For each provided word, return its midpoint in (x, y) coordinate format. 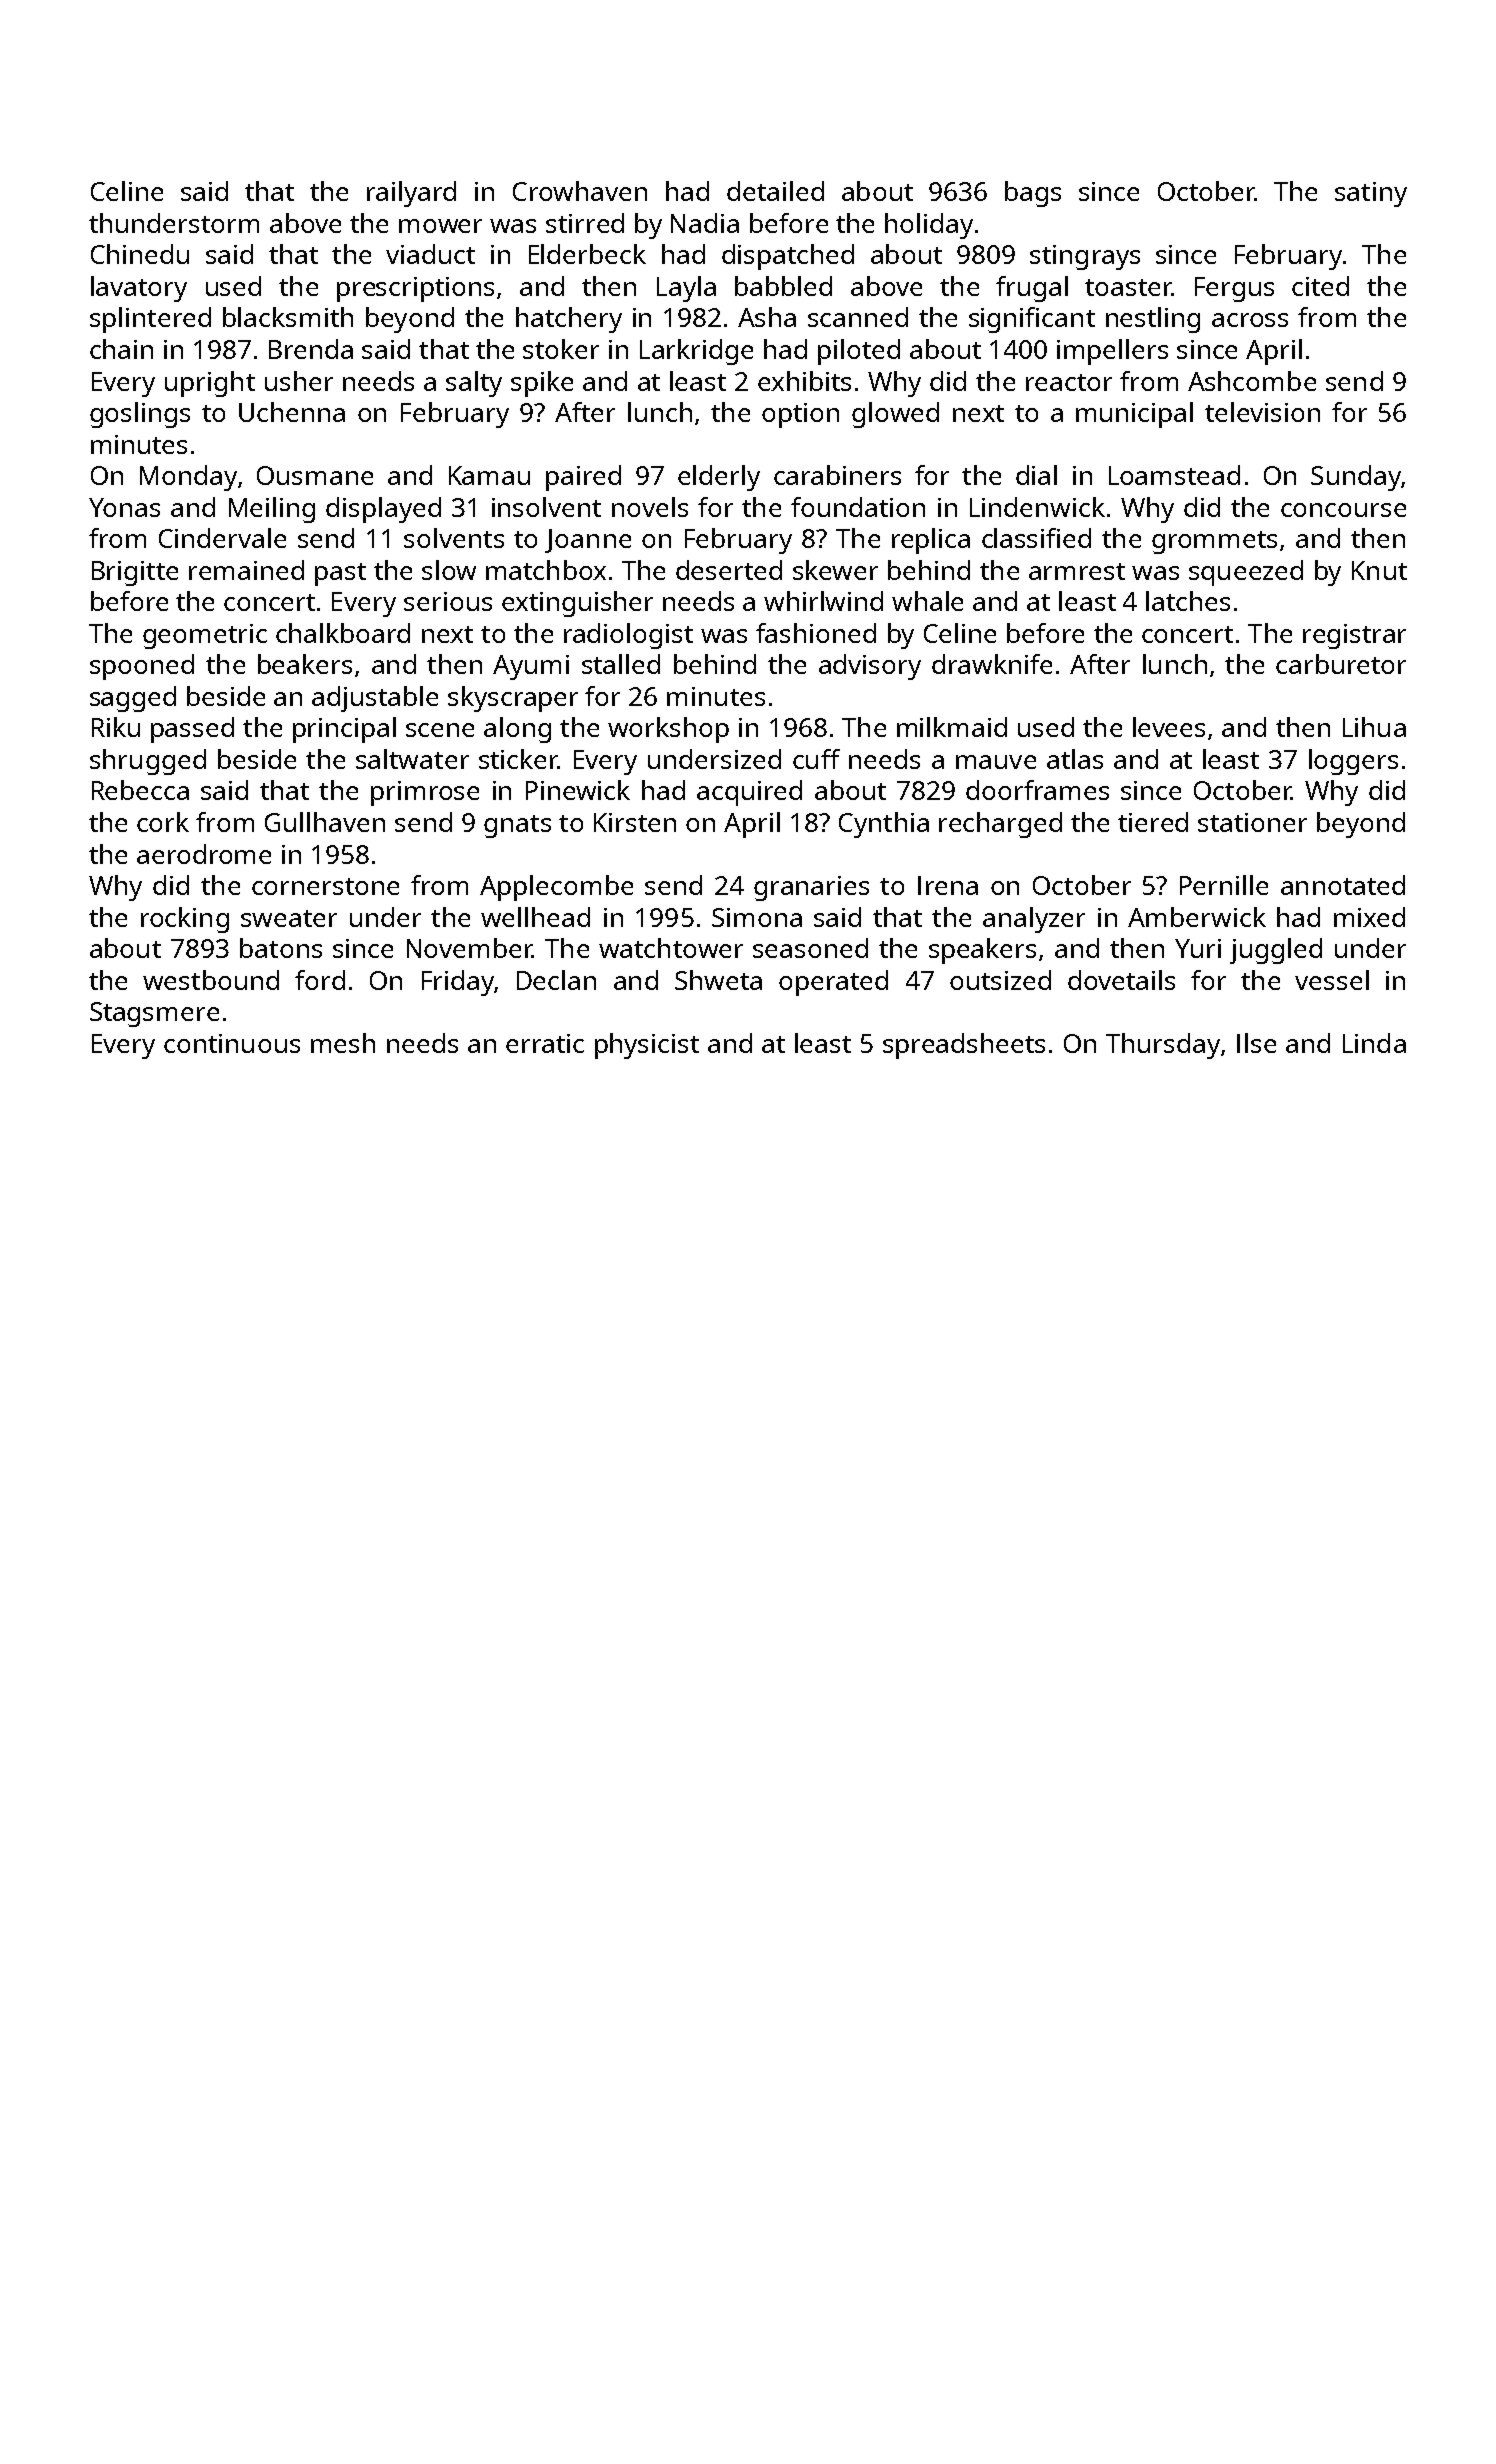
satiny (1371, 194)
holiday (929, 226)
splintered (150, 320)
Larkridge (696, 352)
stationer (1252, 822)
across (1250, 320)
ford (320, 980)
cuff (816, 759)
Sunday (1356, 478)
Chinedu (140, 254)
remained (246, 570)
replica (931, 541)
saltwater (412, 759)
